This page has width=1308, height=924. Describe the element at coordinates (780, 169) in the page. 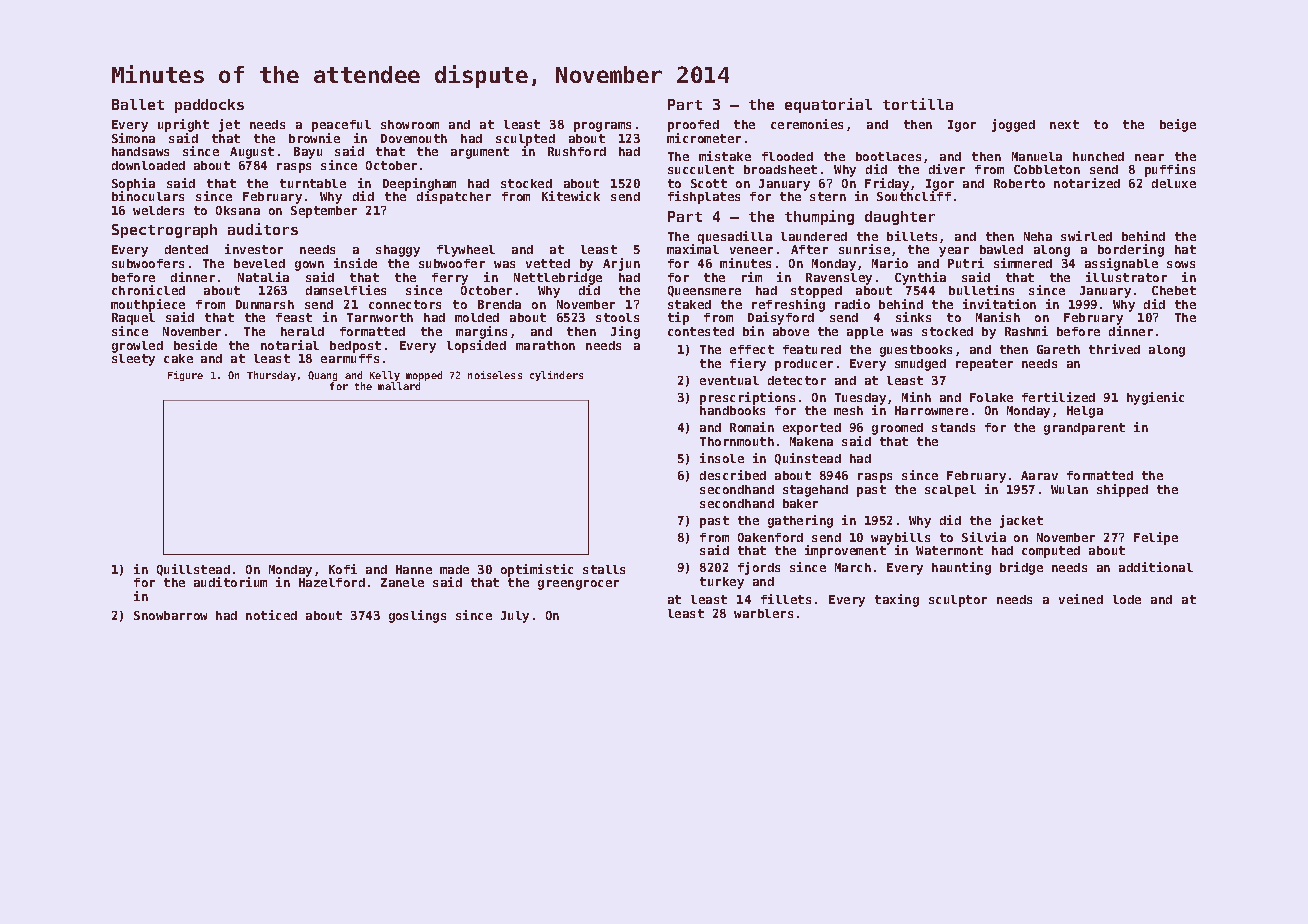

I see `broadsheet` at that location.
